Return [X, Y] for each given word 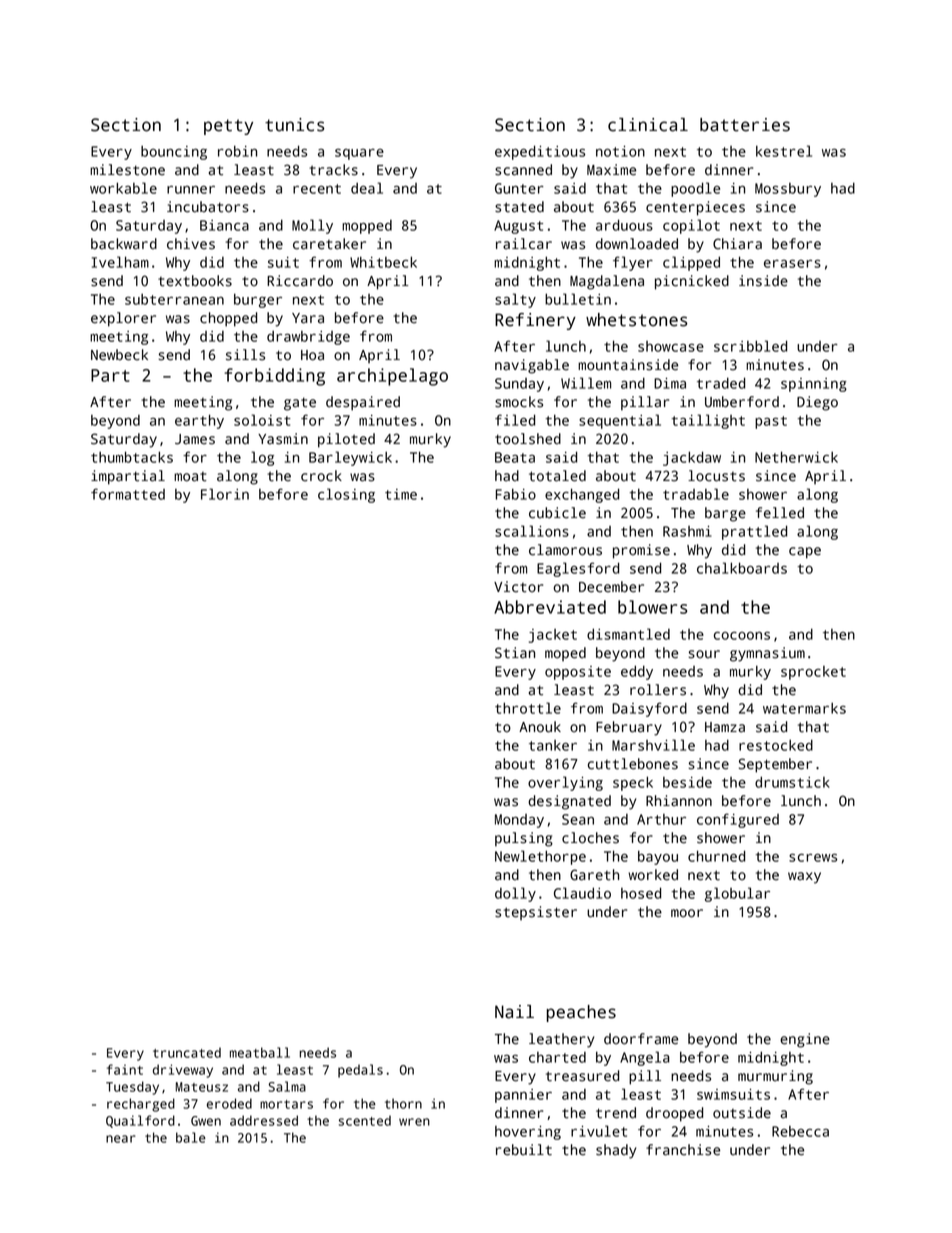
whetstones [637, 320]
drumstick [792, 782]
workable [123, 188]
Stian [515, 653]
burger [258, 301]
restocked [776, 745]
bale [191, 1137]
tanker [553, 745]
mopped [367, 227]
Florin [225, 494]
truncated [187, 1052]
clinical [648, 125]
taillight [708, 421]
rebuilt [524, 1150]
